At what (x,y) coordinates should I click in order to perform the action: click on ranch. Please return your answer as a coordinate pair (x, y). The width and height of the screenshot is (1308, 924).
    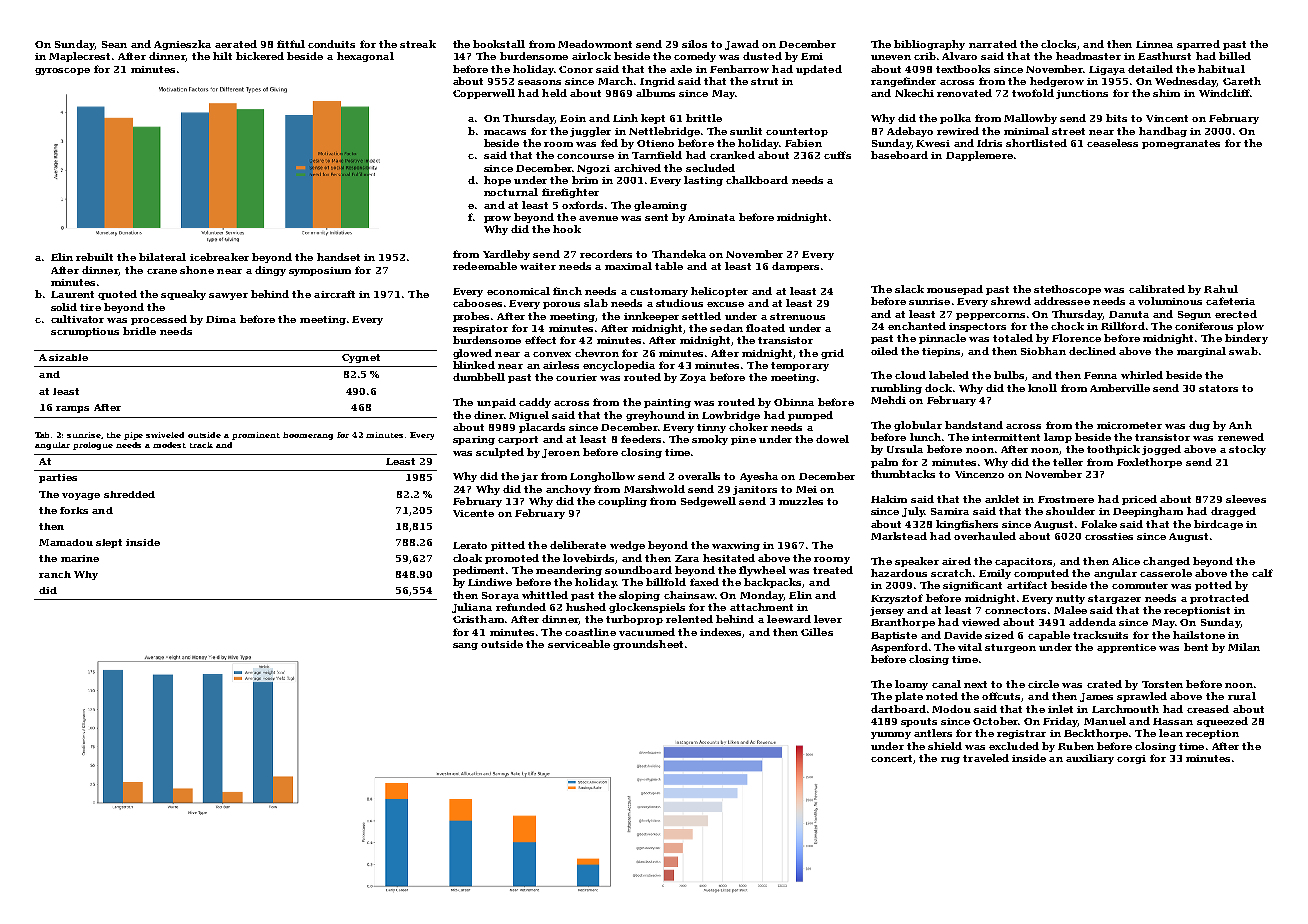
    Looking at the image, I should click on (55, 574).
